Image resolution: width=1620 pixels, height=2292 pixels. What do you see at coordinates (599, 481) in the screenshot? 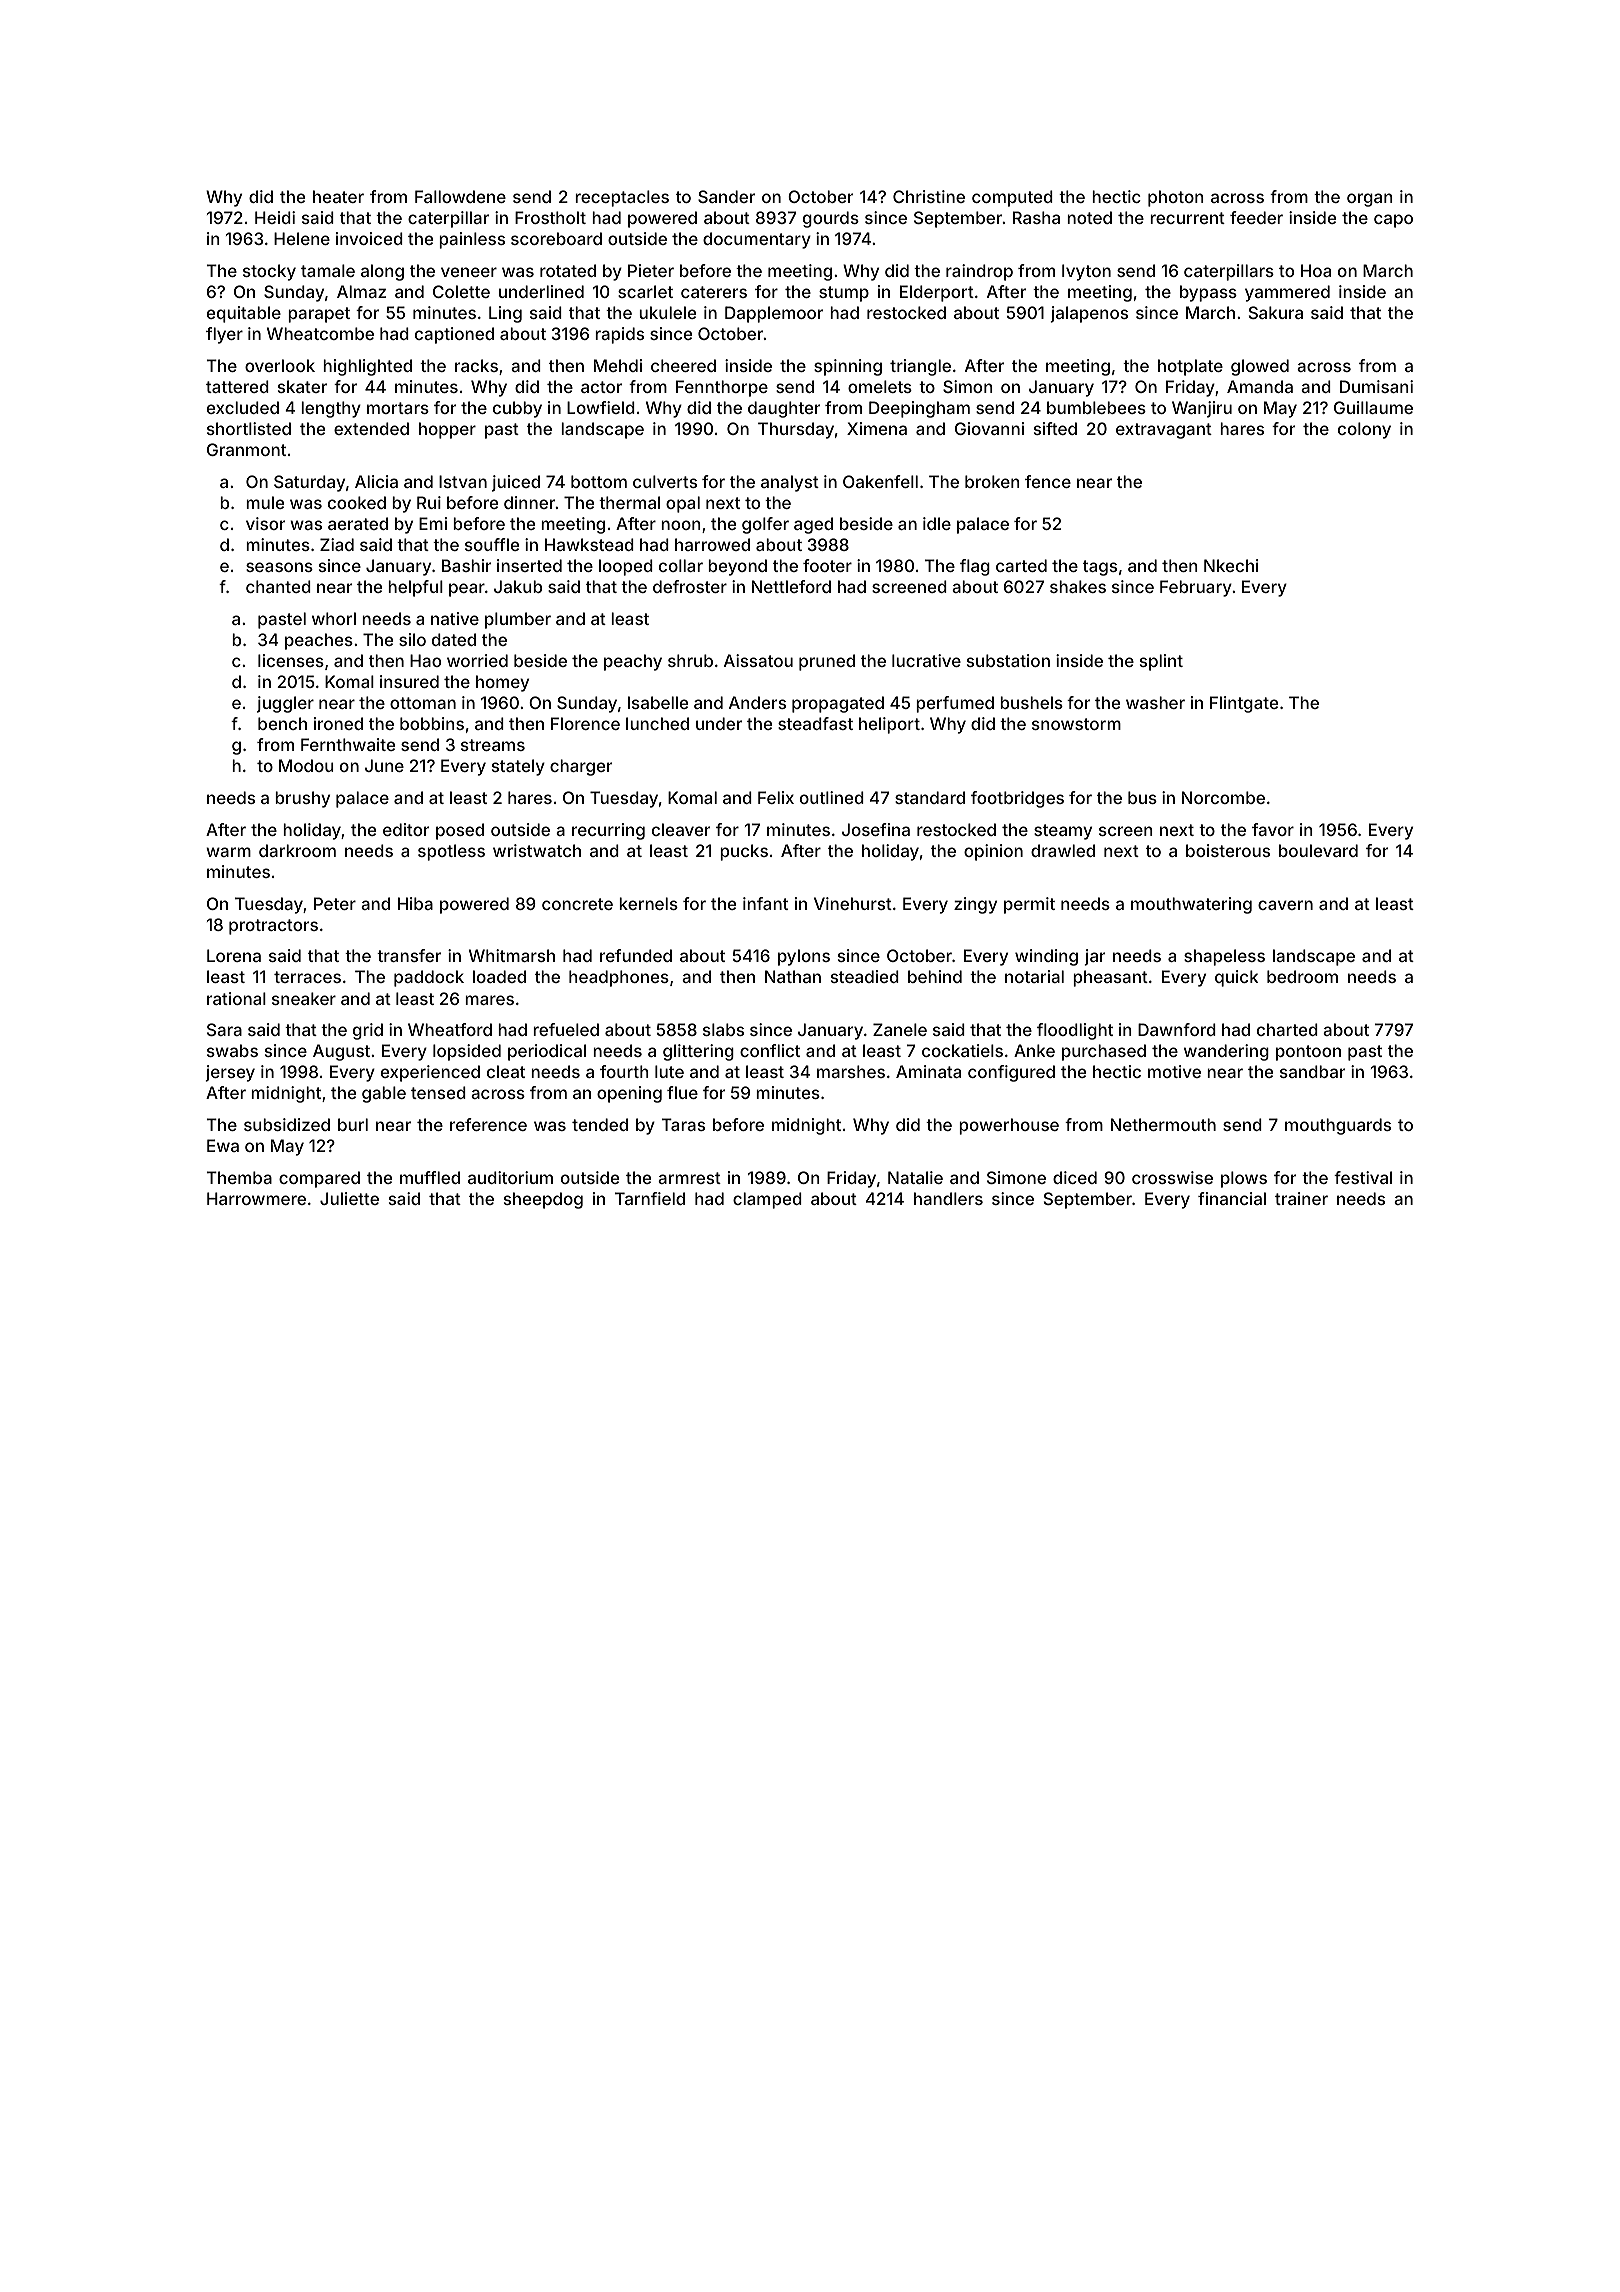
I see `bottom` at bounding box center [599, 481].
